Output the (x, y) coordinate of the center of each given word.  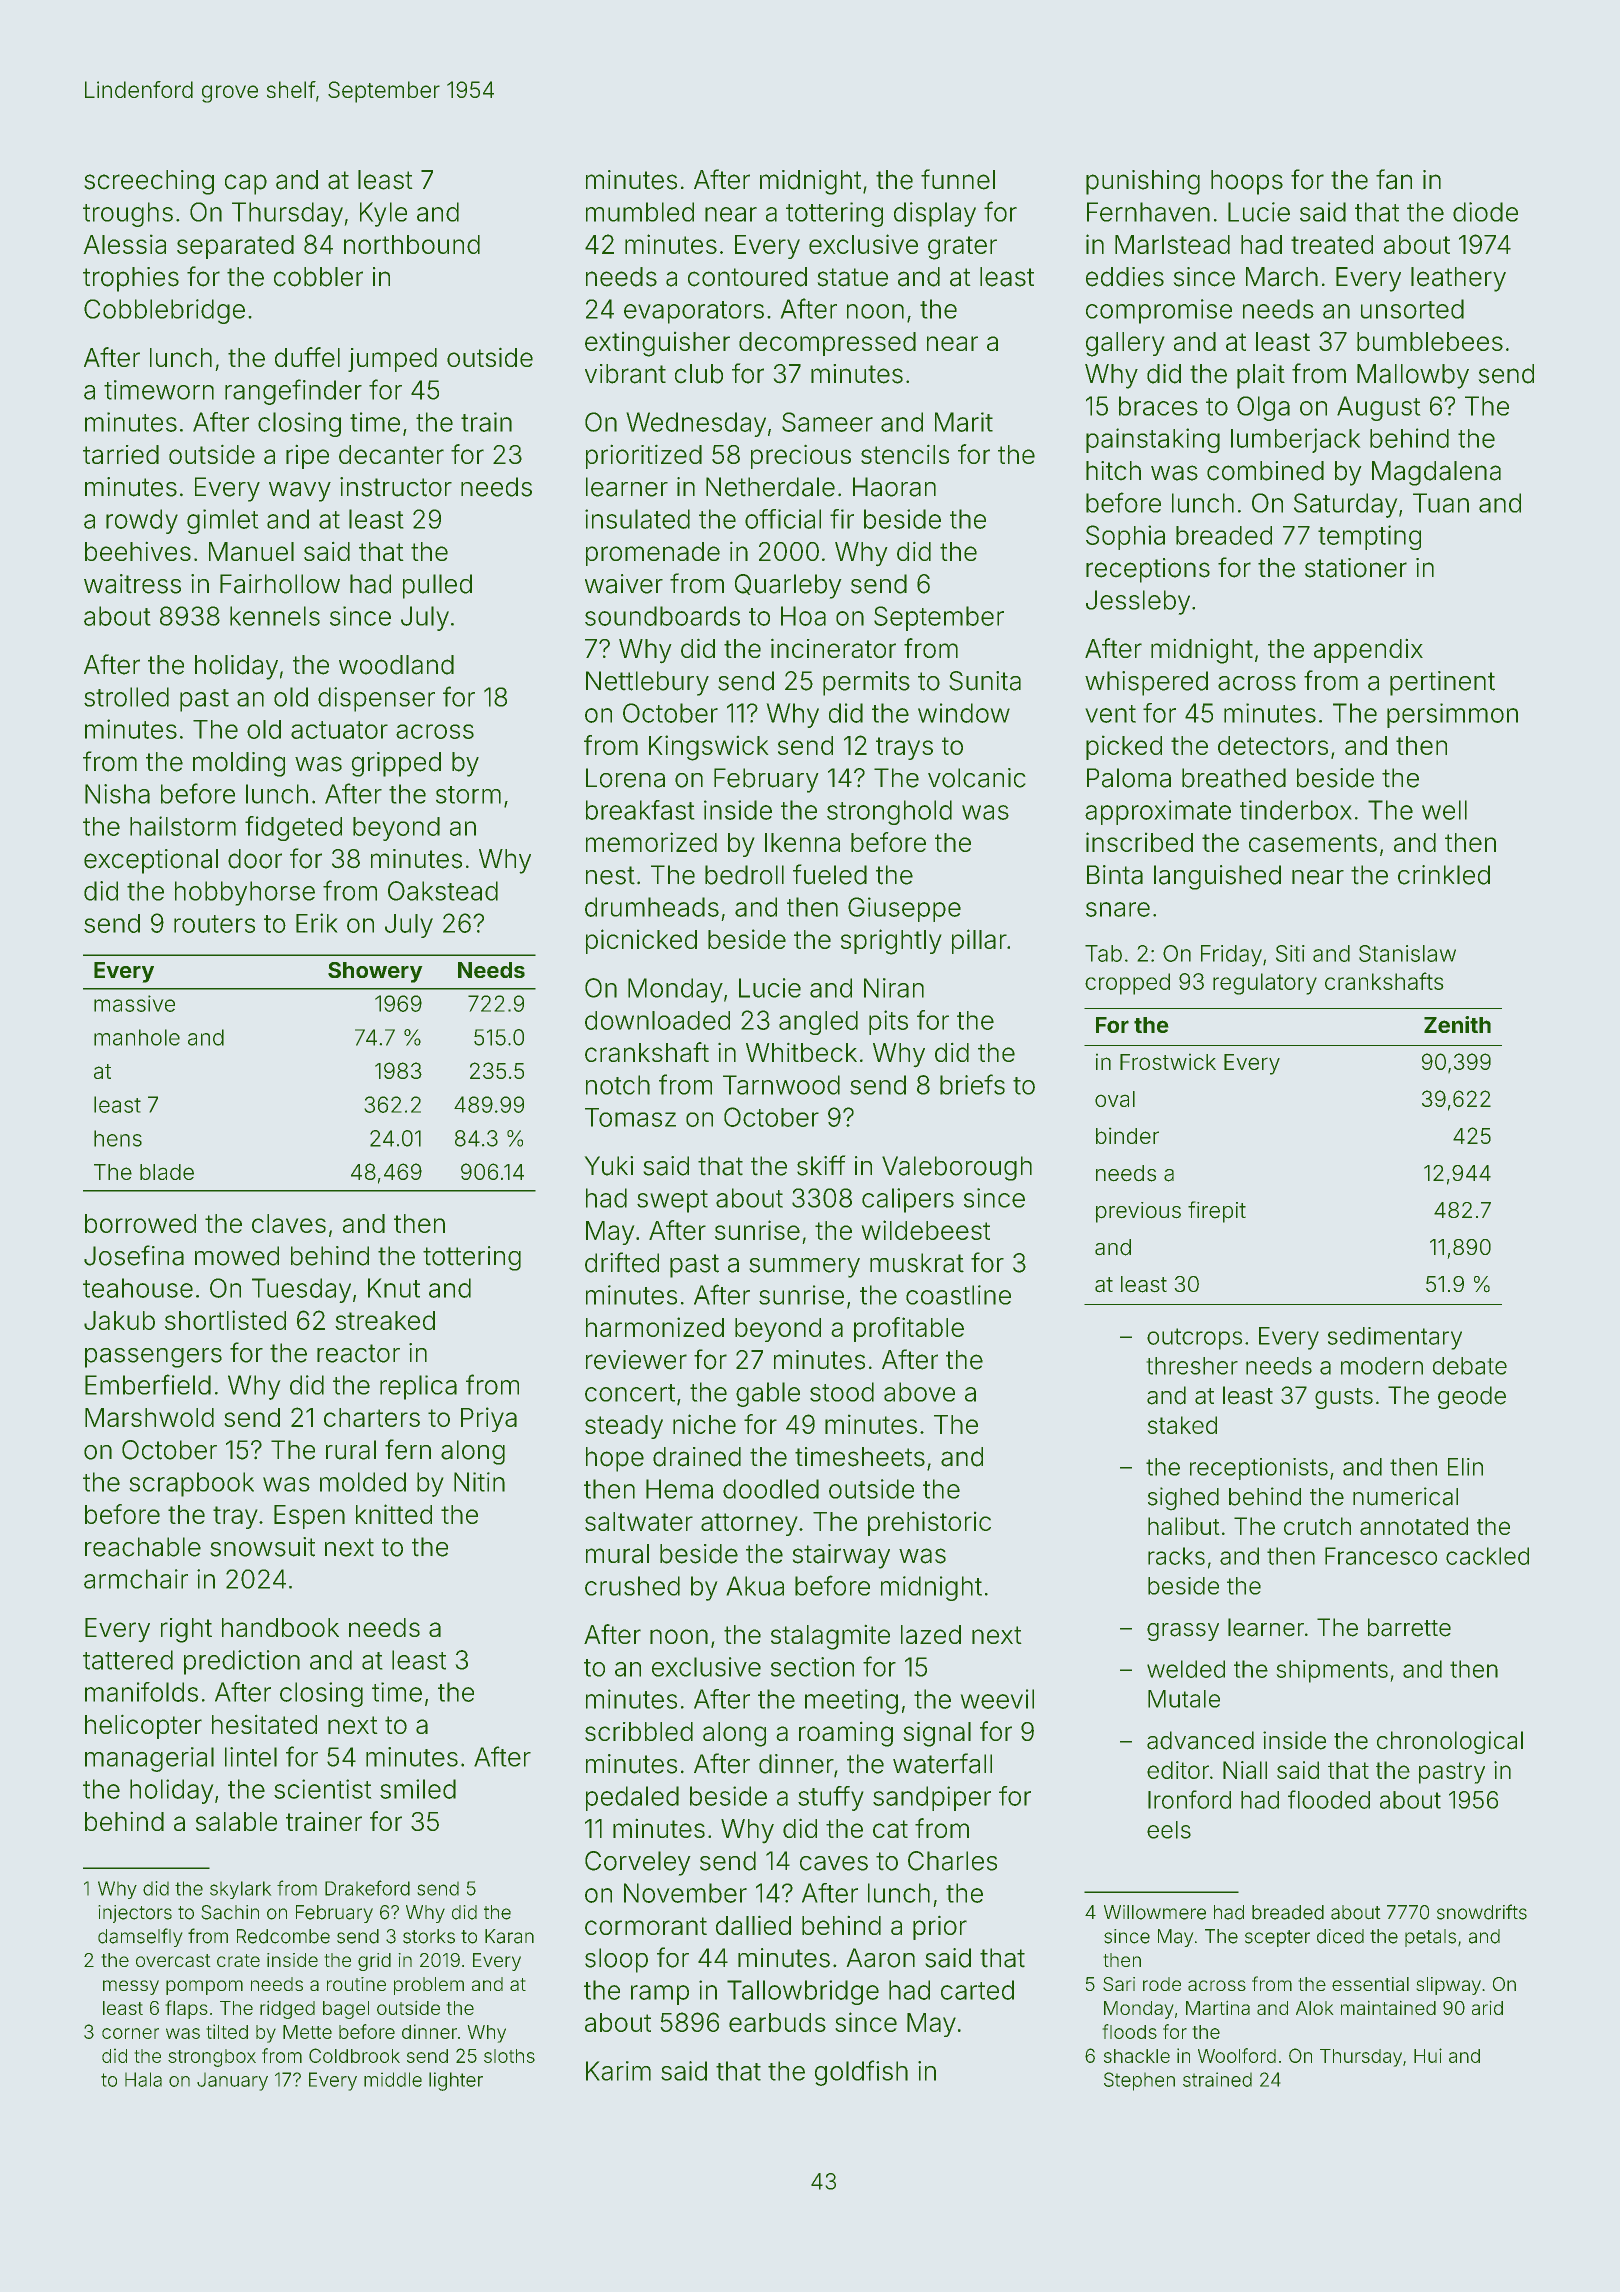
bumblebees (1430, 341)
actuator (339, 730)
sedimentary (1395, 1338)
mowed (237, 1256)
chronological (1450, 1742)
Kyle (383, 214)
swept (672, 1201)
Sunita (985, 681)
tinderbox (1296, 810)
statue (852, 277)
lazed (931, 1634)
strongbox (212, 2058)
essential (1370, 1984)
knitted (394, 1514)
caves (834, 1863)
